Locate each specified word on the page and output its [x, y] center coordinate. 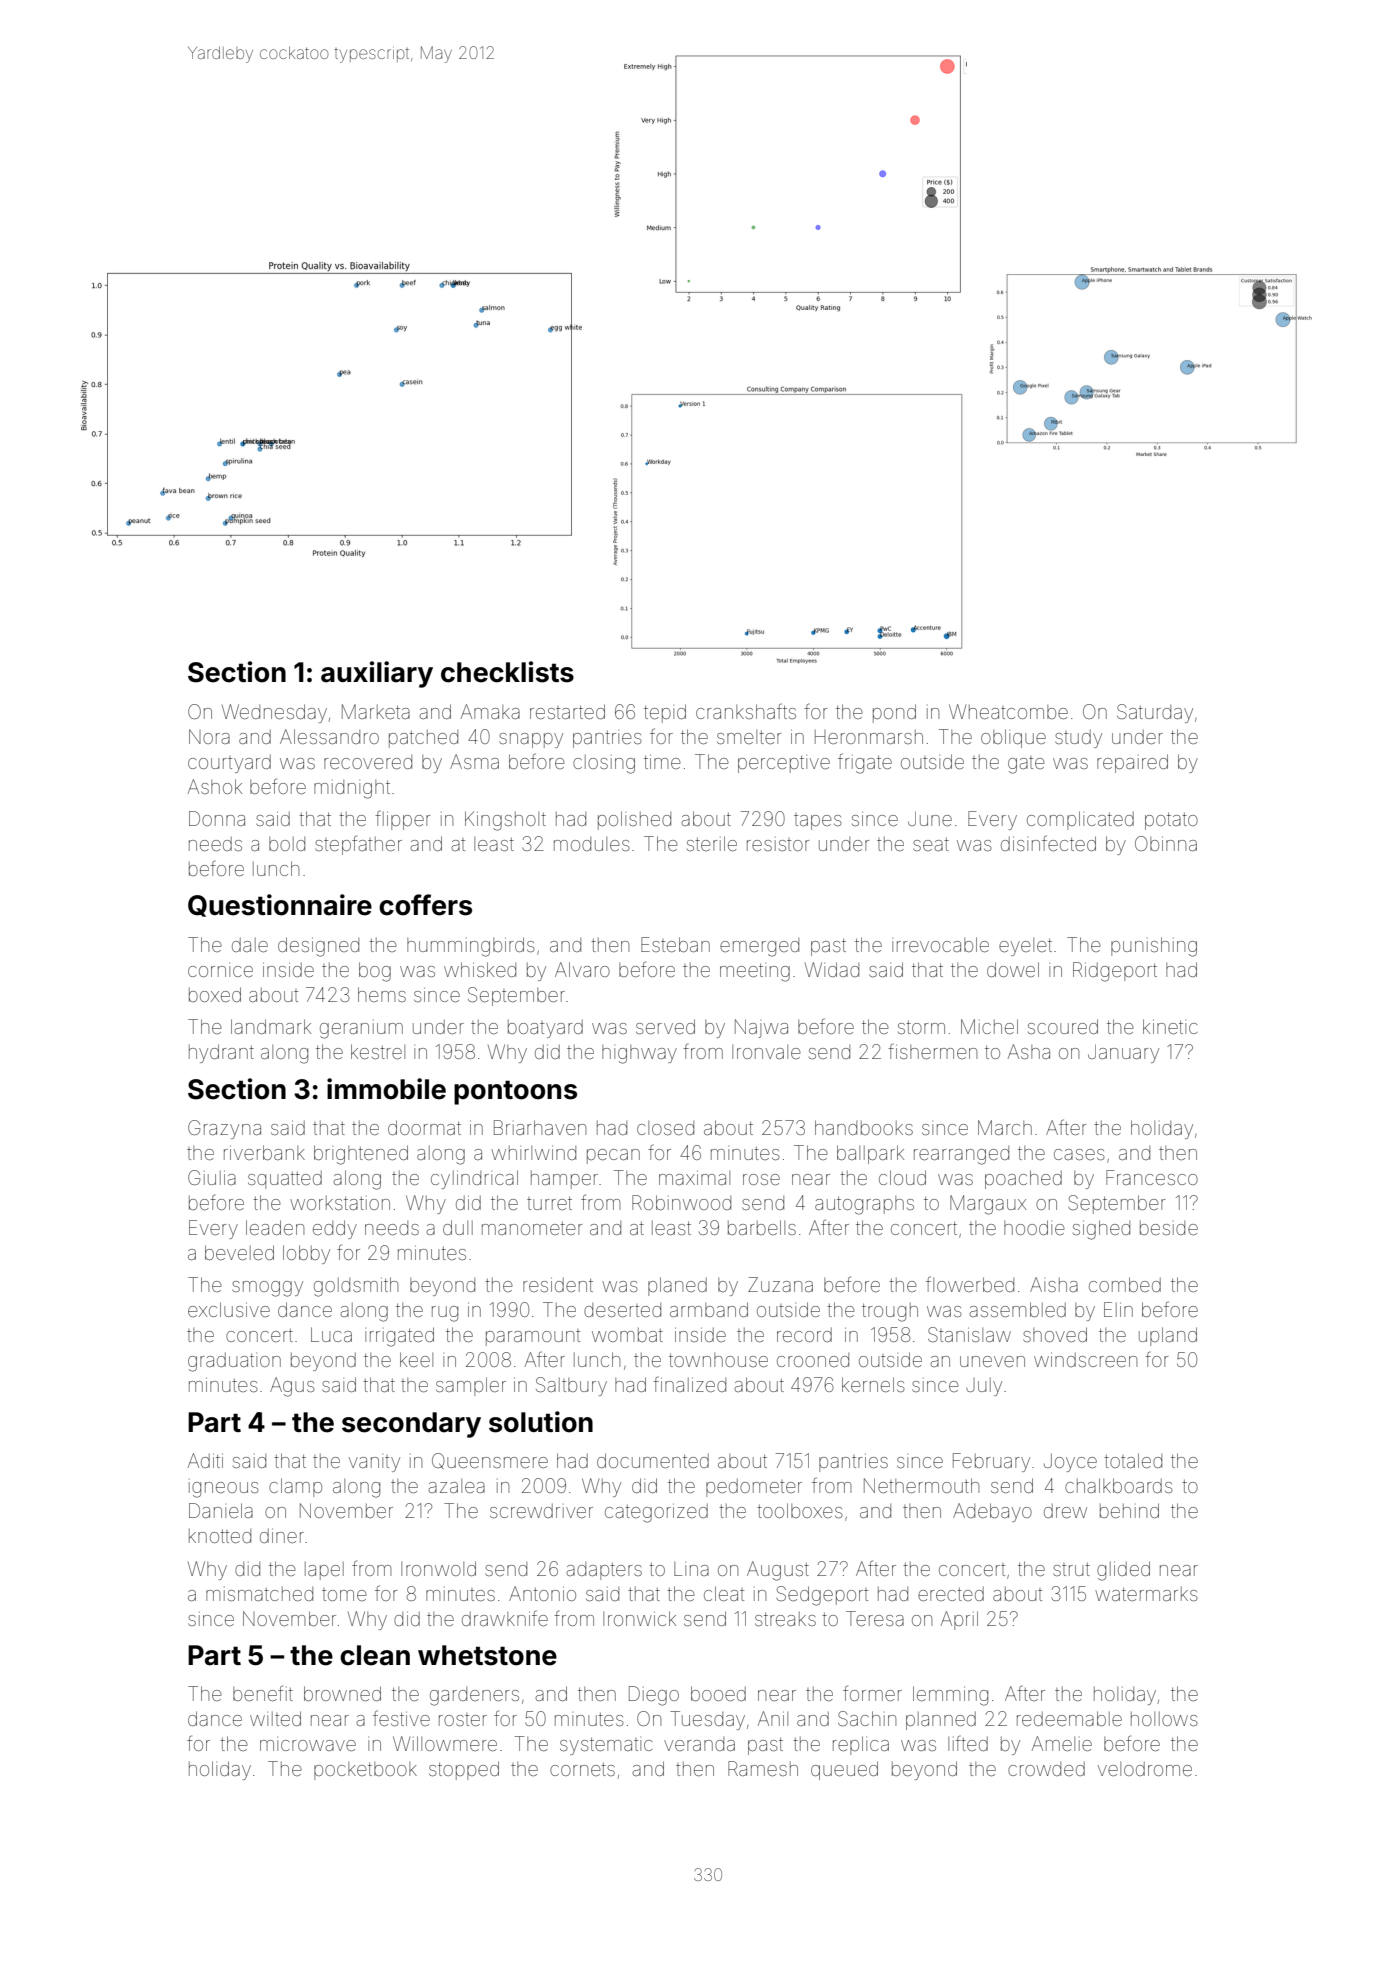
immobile [386, 1089]
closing [604, 764]
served [665, 1026]
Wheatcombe [1008, 711]
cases [1079, 1154]
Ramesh [763, 1768]
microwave [308, 1744]
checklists [507, 672]
